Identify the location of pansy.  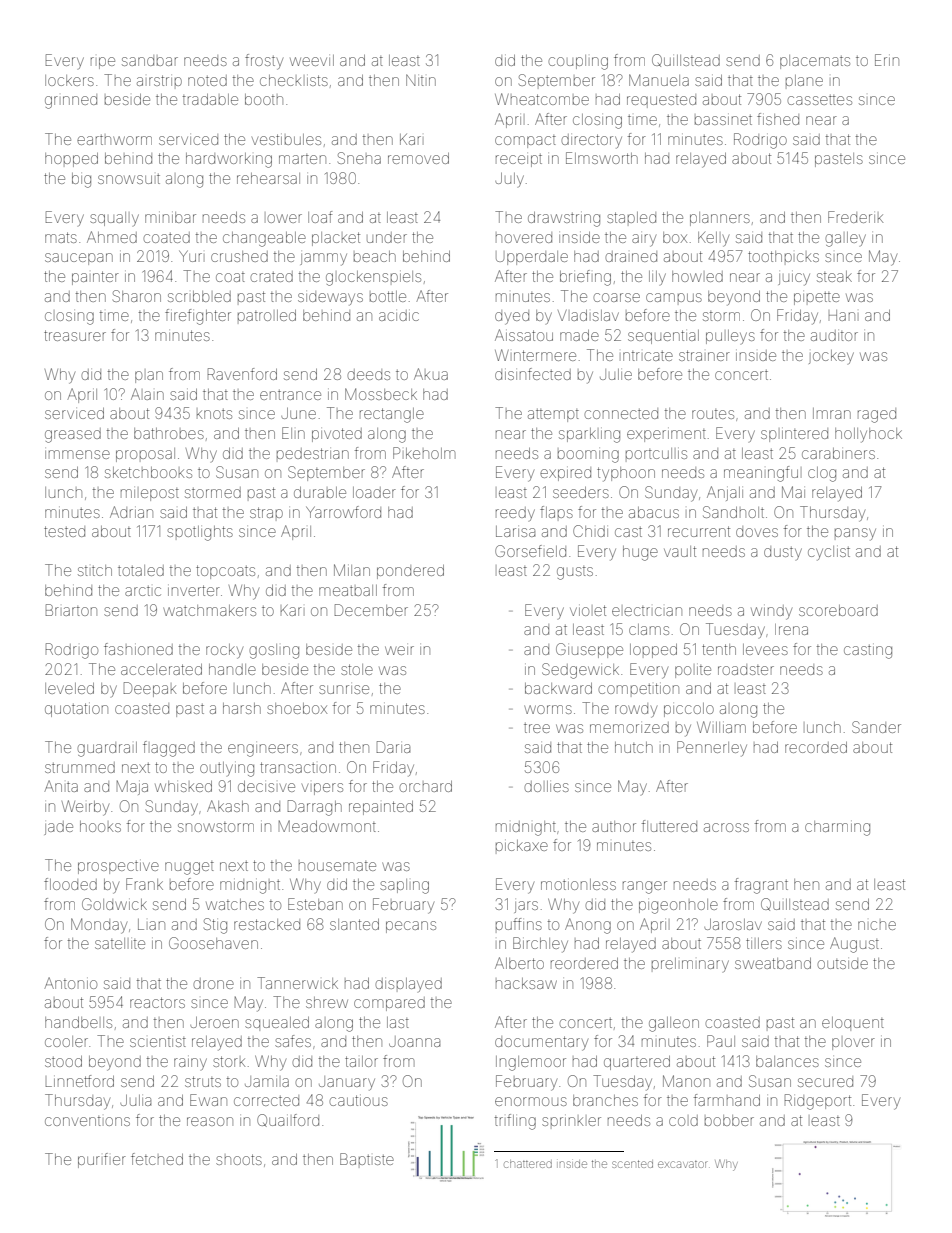
(855, 534).
